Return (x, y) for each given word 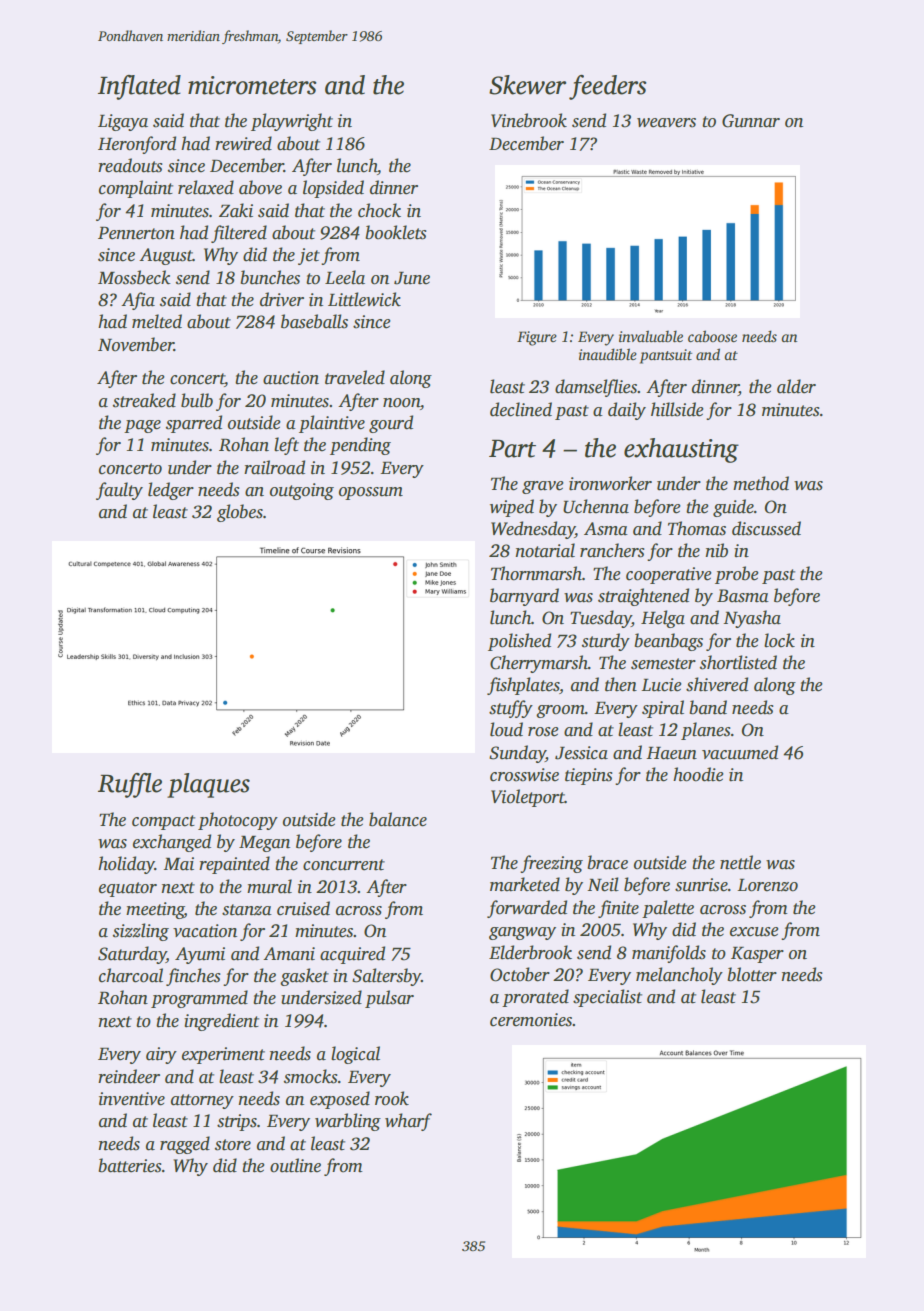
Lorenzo (767, 885)
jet (309, 256)
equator (128, 889)
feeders (607, 87)
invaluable (651, 336)
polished (519, 642)
